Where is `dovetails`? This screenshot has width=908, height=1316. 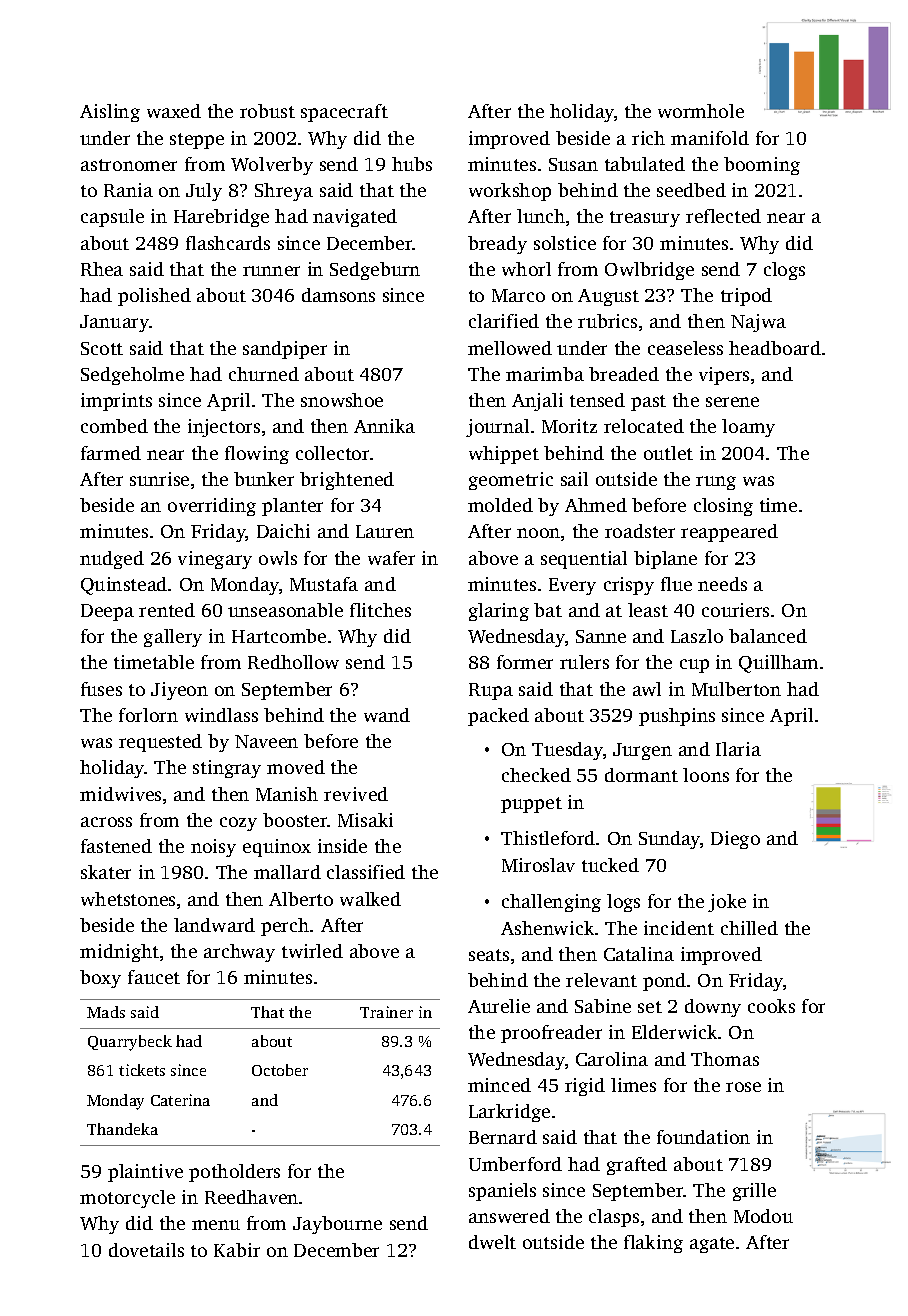 dovetails is located at coordinates (146, 1250).
